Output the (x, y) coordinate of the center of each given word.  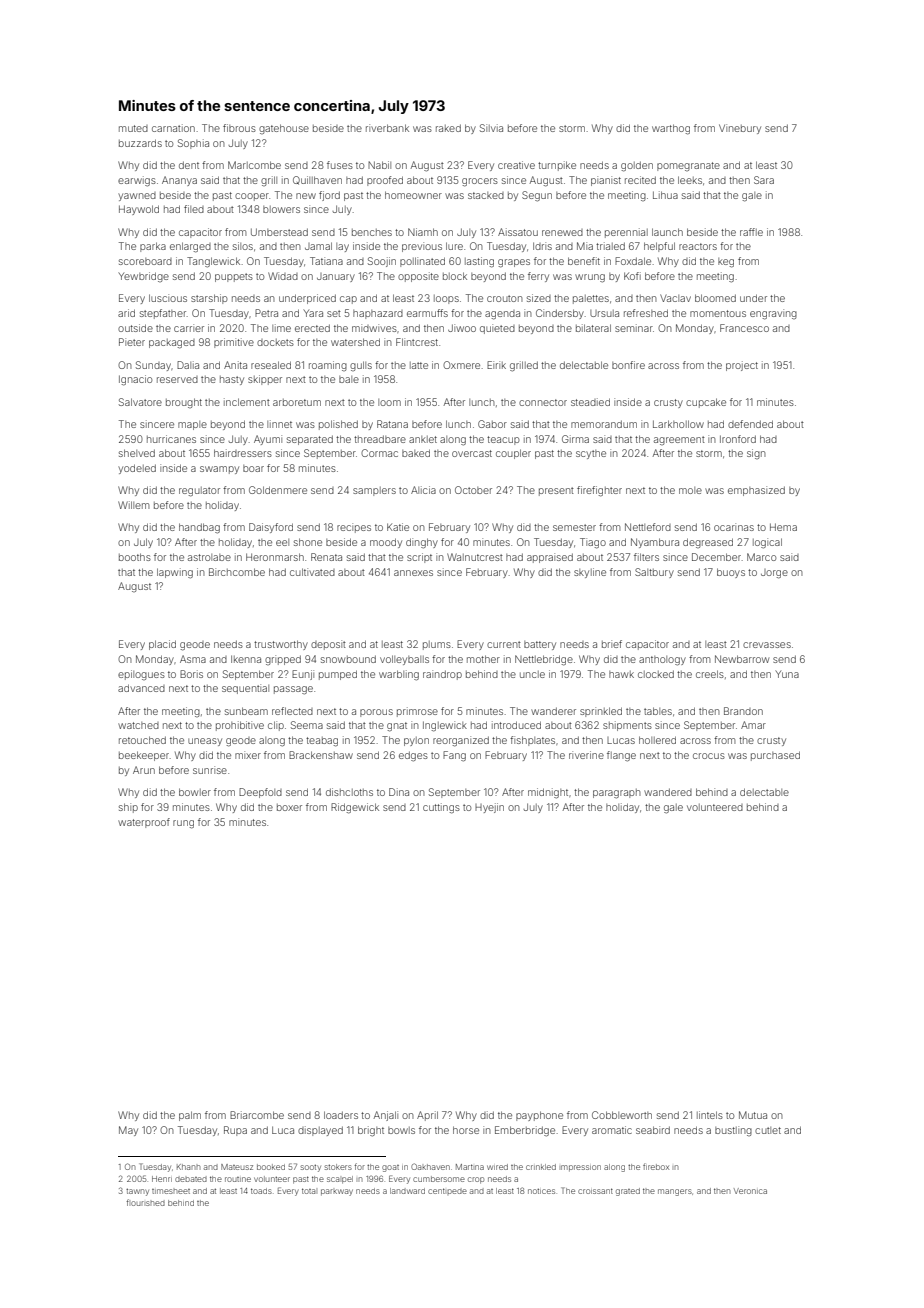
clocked (656, 674)
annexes (413, 573)
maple (192, 425)
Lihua (665, 195)
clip (276, 726)
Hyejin (489, 808)
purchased (775, 756)
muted (133, 128)
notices (541, 1191)
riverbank (387, 128)
